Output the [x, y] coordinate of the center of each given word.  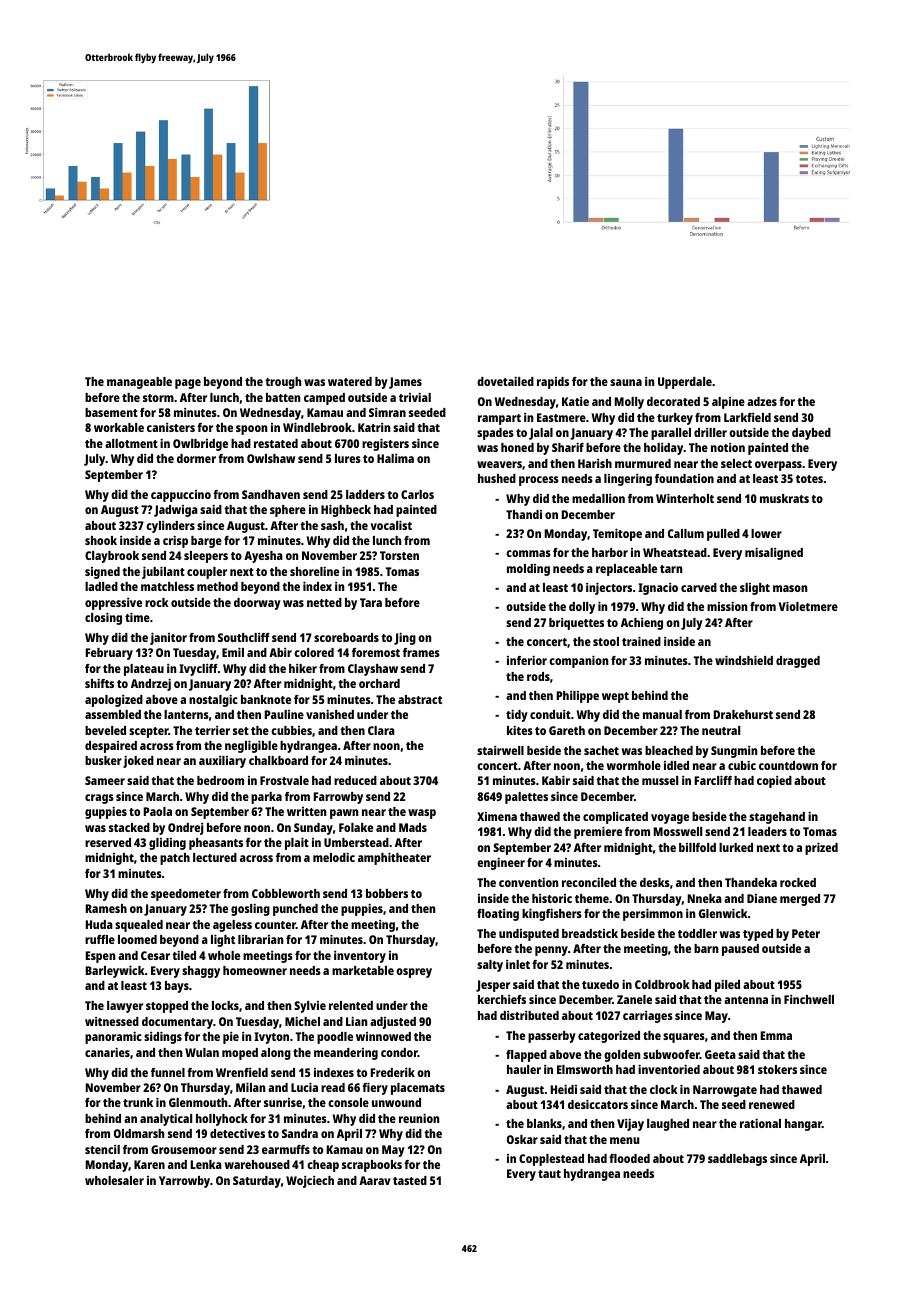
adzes [762, 401]
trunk [138, 1102]
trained [641, 641]
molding [528, 570]
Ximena [497, 816]
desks [655, 882]
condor [399, 1052]
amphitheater [394, 858]
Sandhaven [271, 494]
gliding [167, 844]
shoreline [314, 571]
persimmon [653, 914]
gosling [250, 909]
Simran [387, 412]
